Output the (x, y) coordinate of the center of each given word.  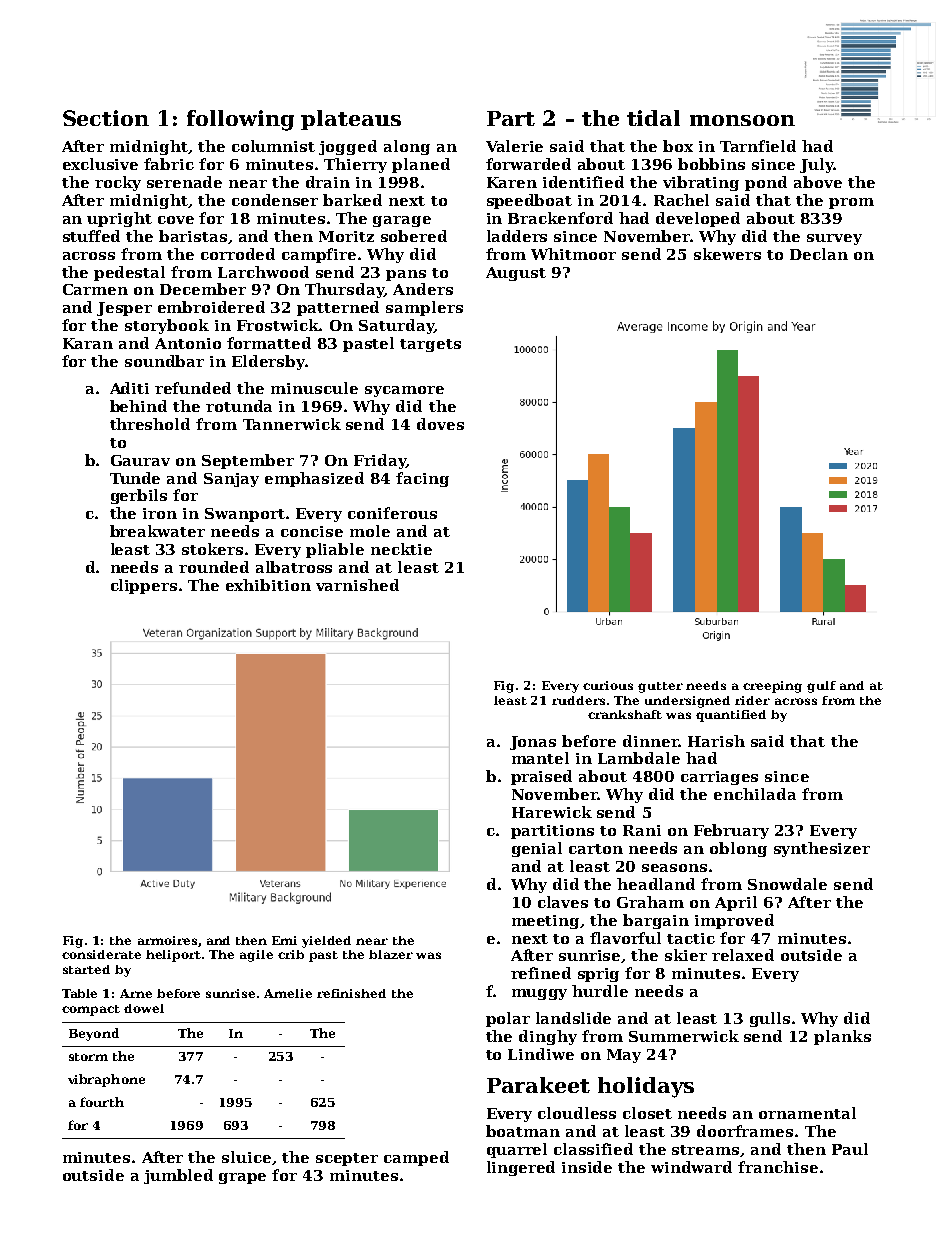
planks (842, 1037)
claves (563, 902)
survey (834, 239)
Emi (284, 940)
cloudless (577, 1113)
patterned (338, 308)
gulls (770, 1019)
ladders (517, 236)
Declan (819, 254)
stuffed (91, 236)
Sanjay (231, 480)
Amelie (288, 993)
